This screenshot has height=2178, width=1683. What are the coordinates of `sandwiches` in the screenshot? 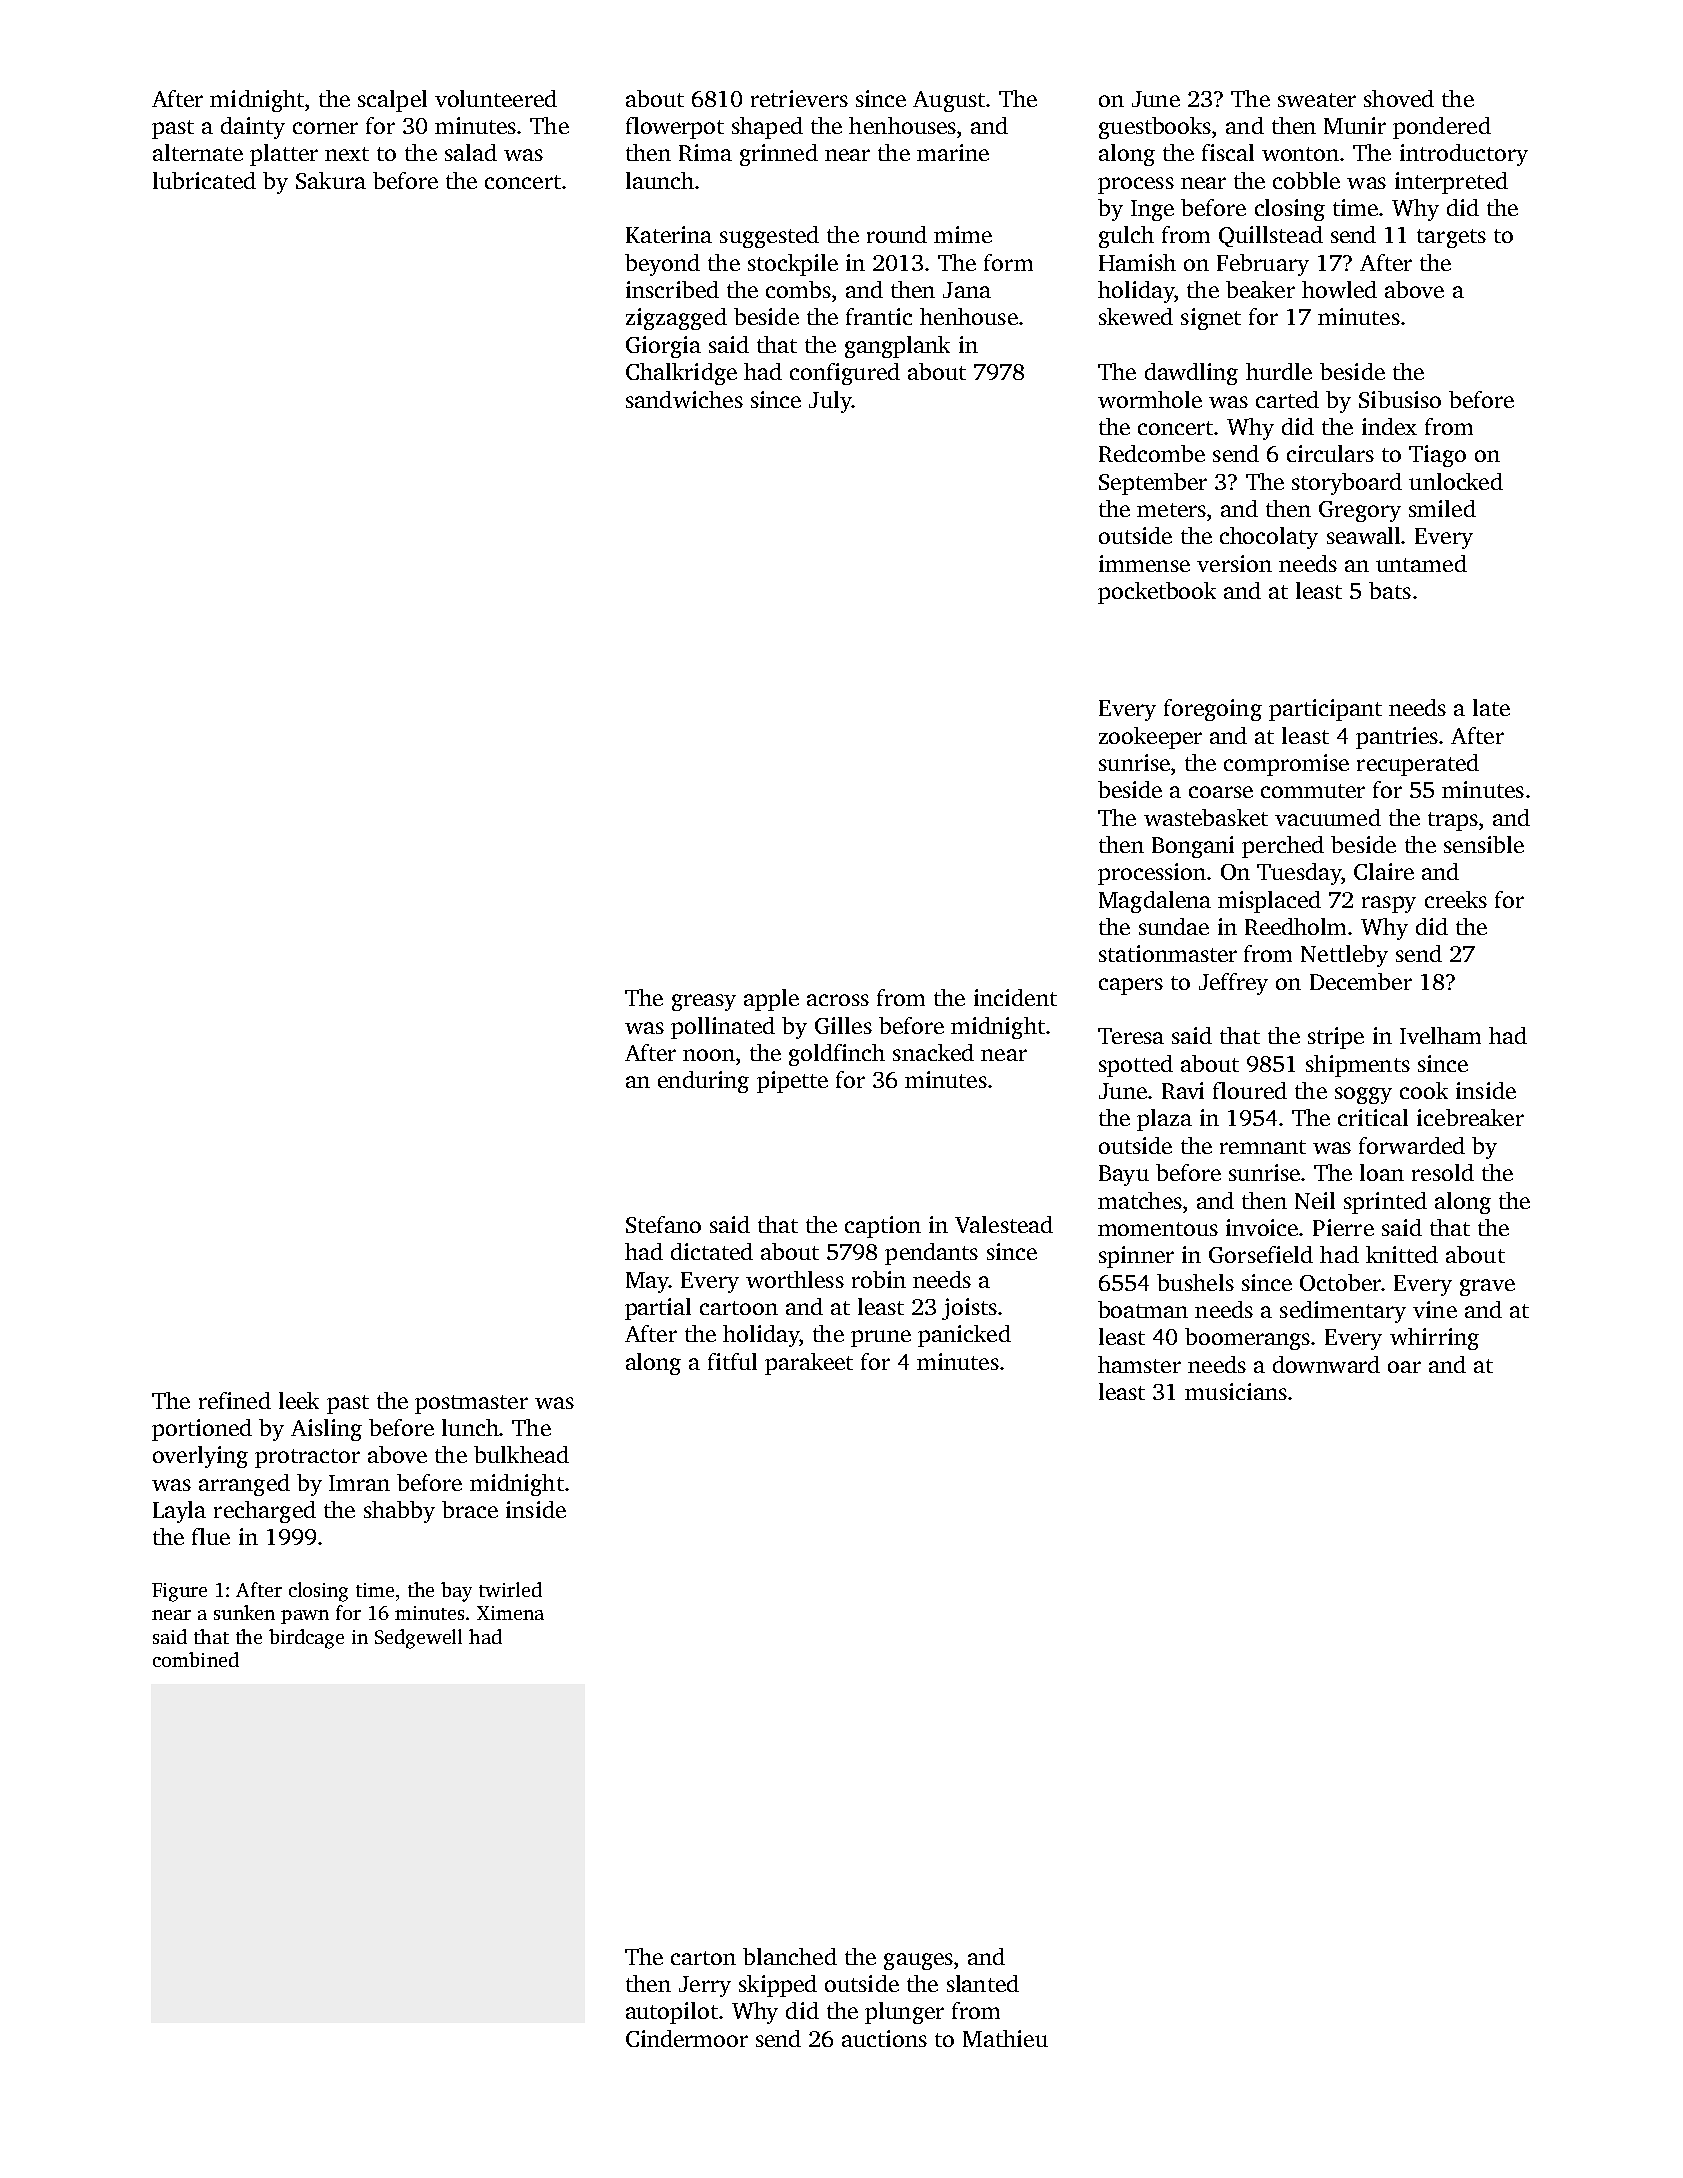 It's located at (684, 399).
